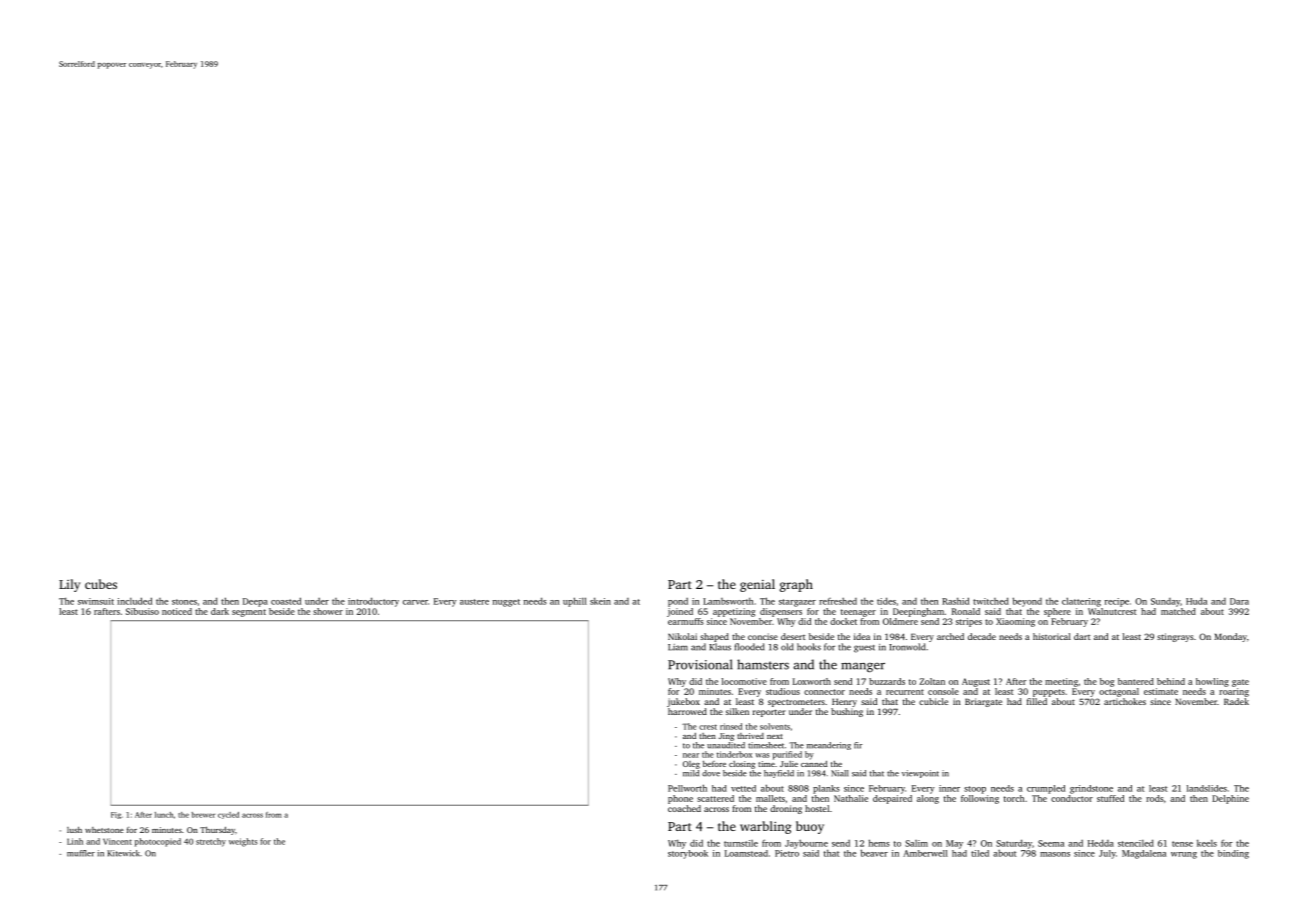 The width and height of the document is (1308, 924). Describe the element at coordinates (506, 603) in the document. I see `nugget` at that location.
